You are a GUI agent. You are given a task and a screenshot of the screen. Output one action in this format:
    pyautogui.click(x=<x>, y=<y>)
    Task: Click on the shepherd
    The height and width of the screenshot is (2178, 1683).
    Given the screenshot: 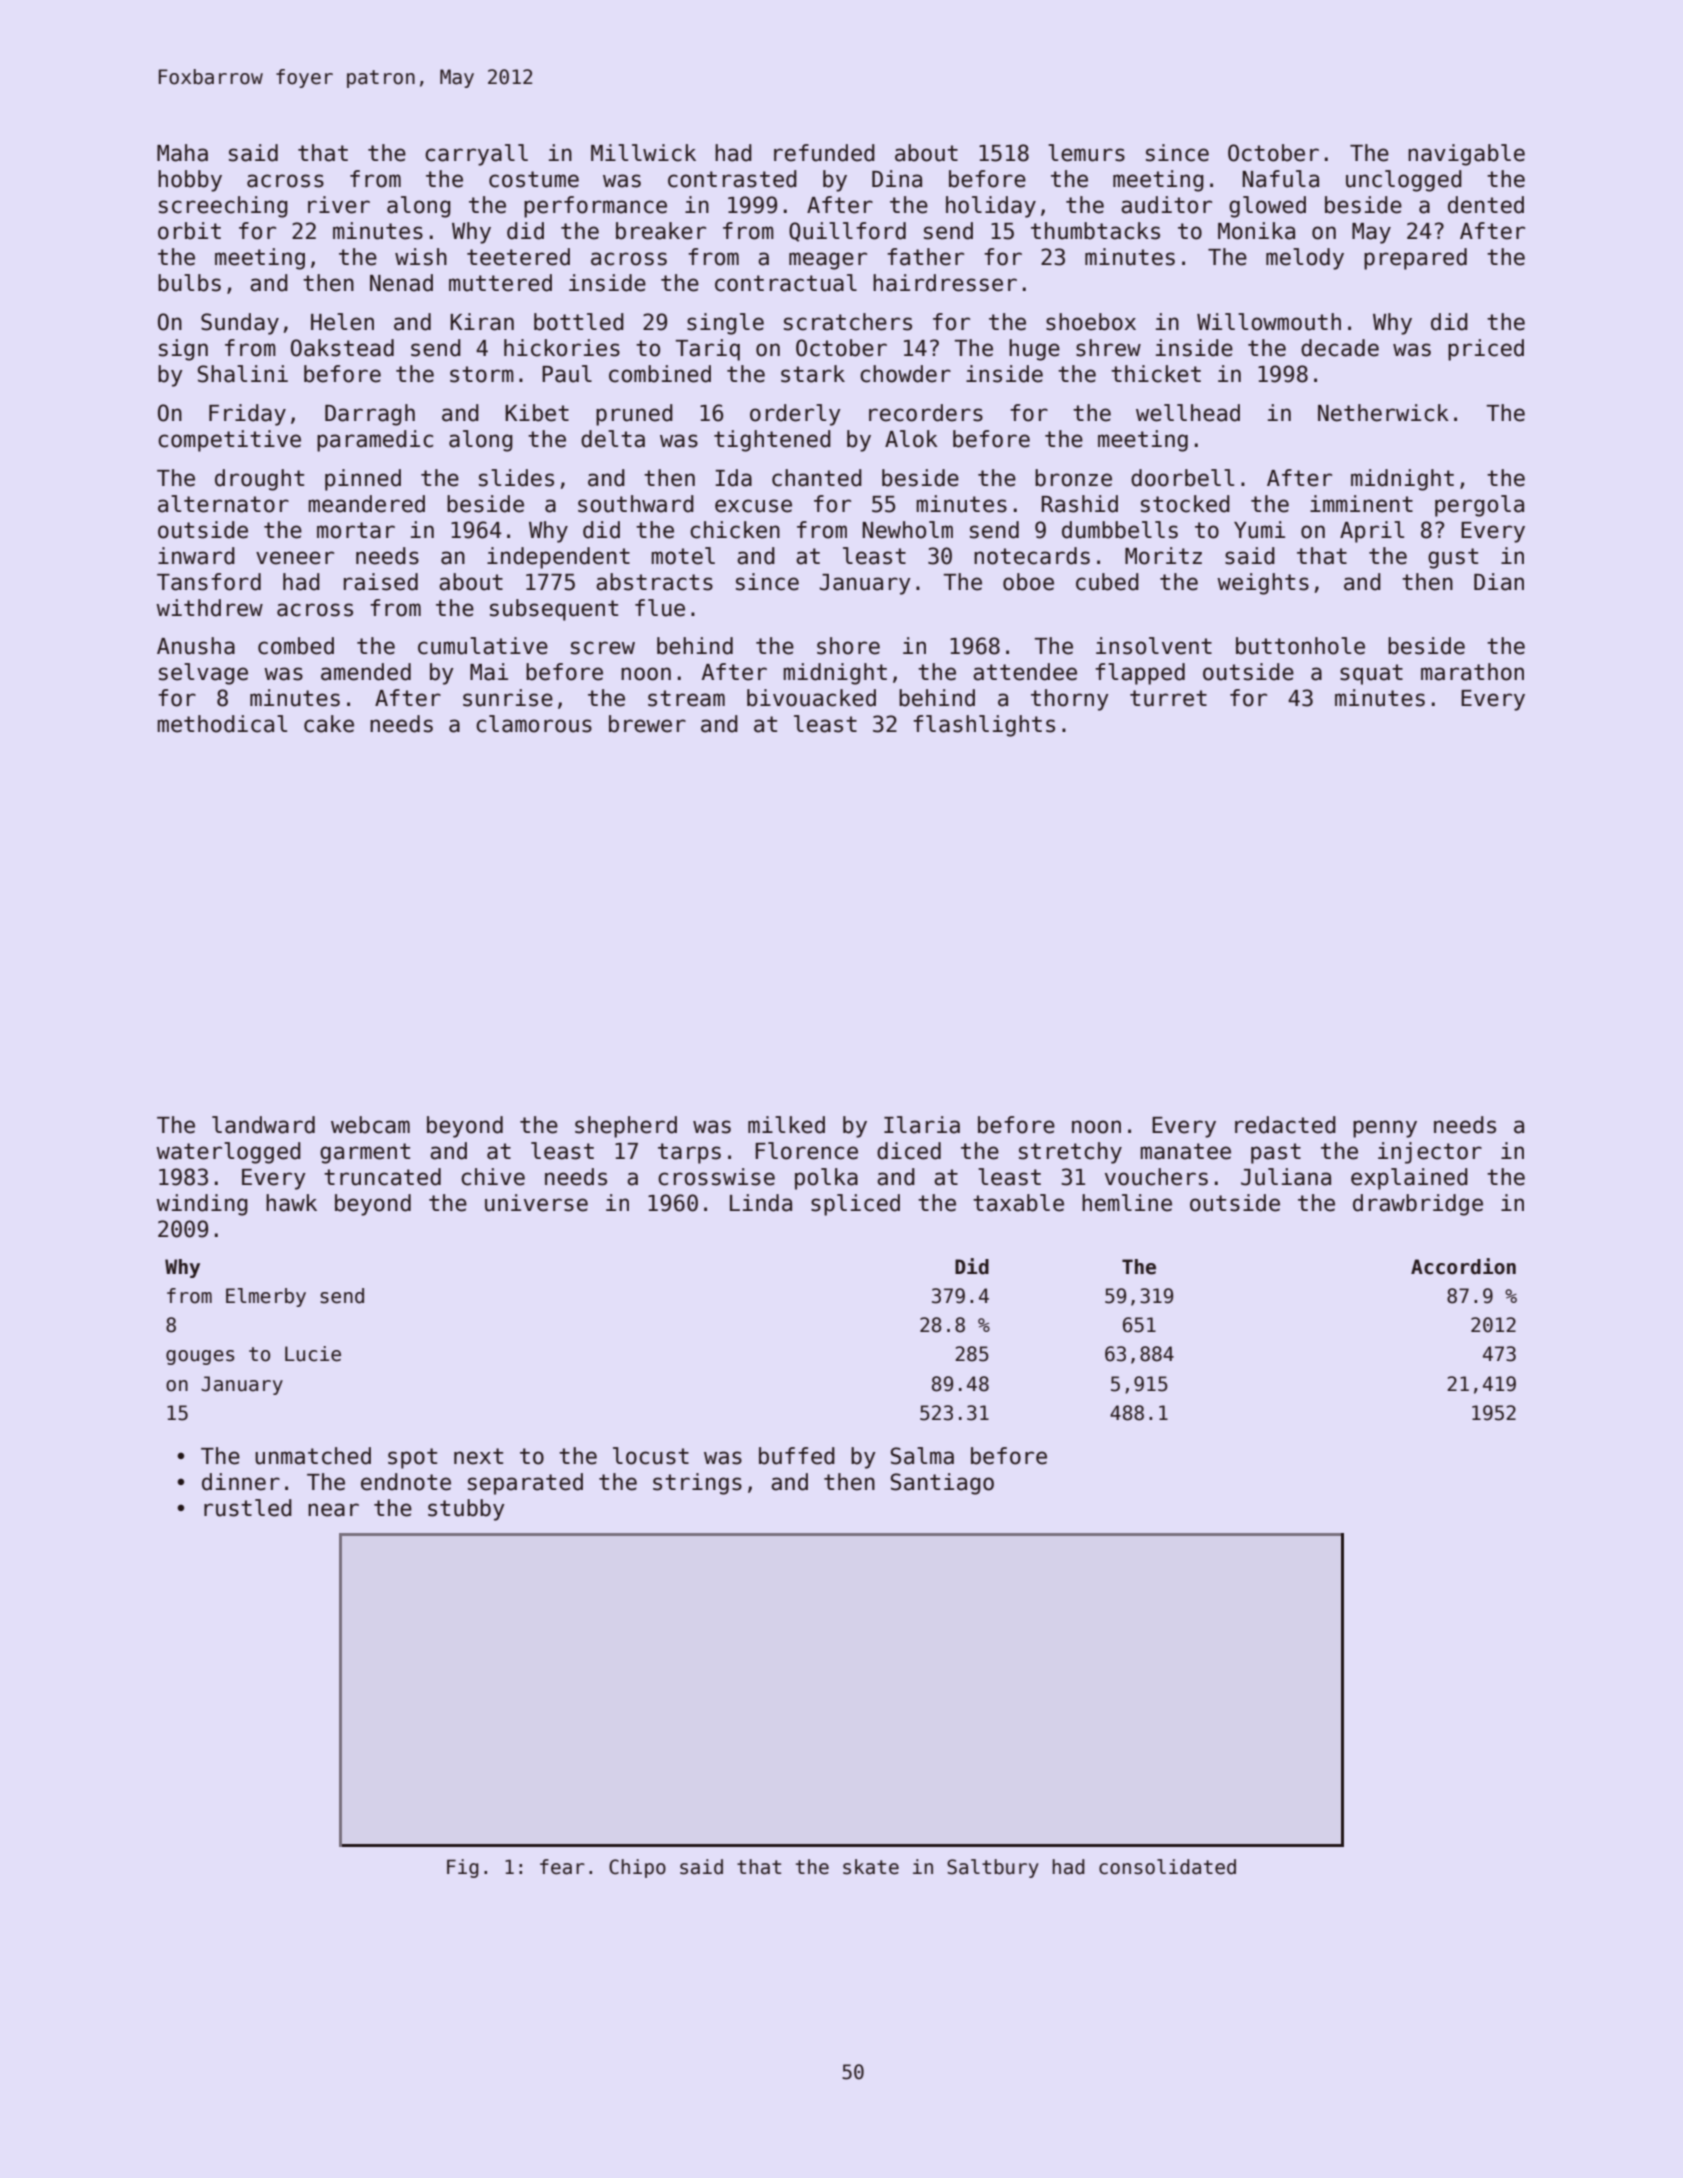 What is the action you would take?
    pyautogui.click(x=626, y=1127)
